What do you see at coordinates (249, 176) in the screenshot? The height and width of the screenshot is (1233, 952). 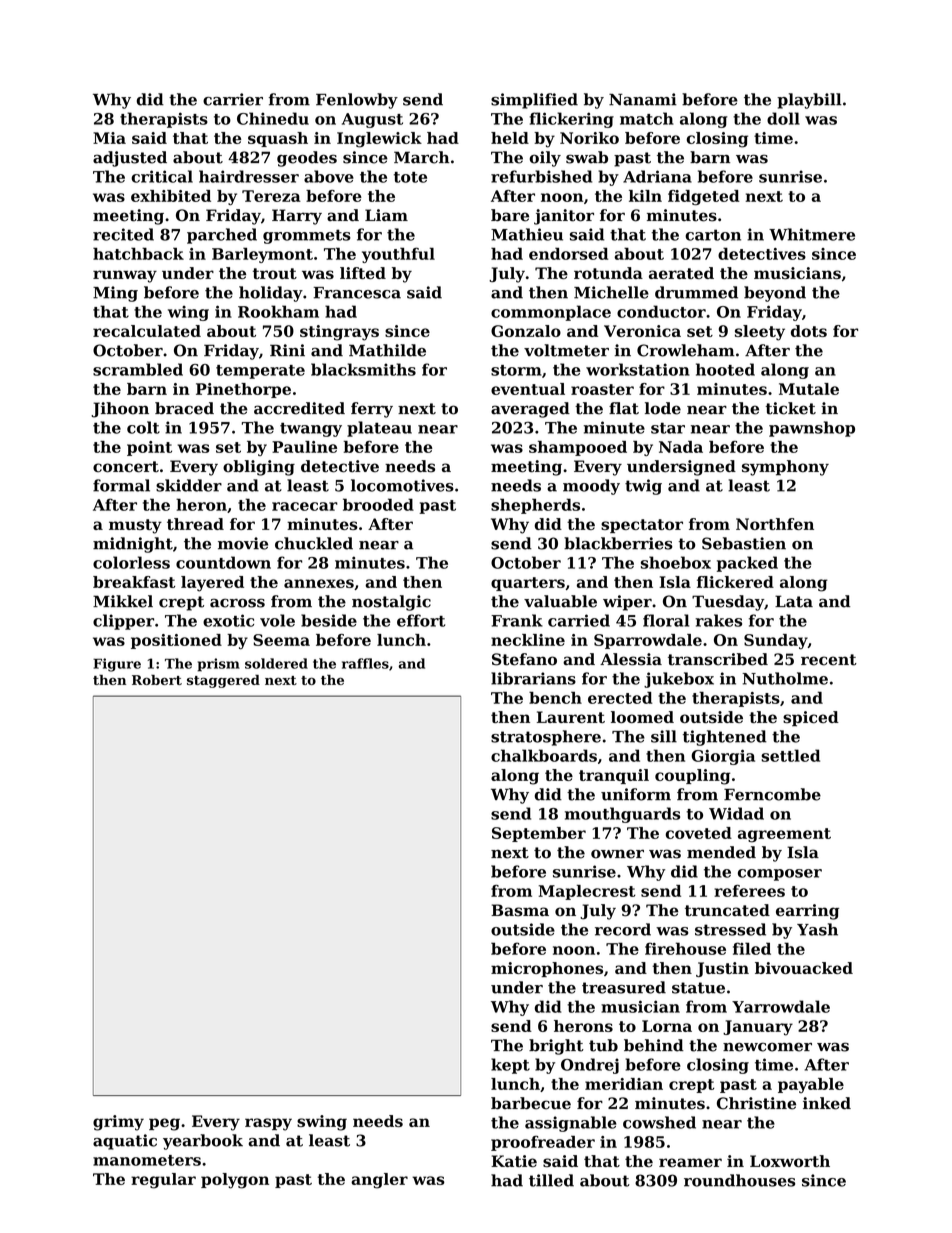 I see `hairdresser` at bounding box center [249, 176].
